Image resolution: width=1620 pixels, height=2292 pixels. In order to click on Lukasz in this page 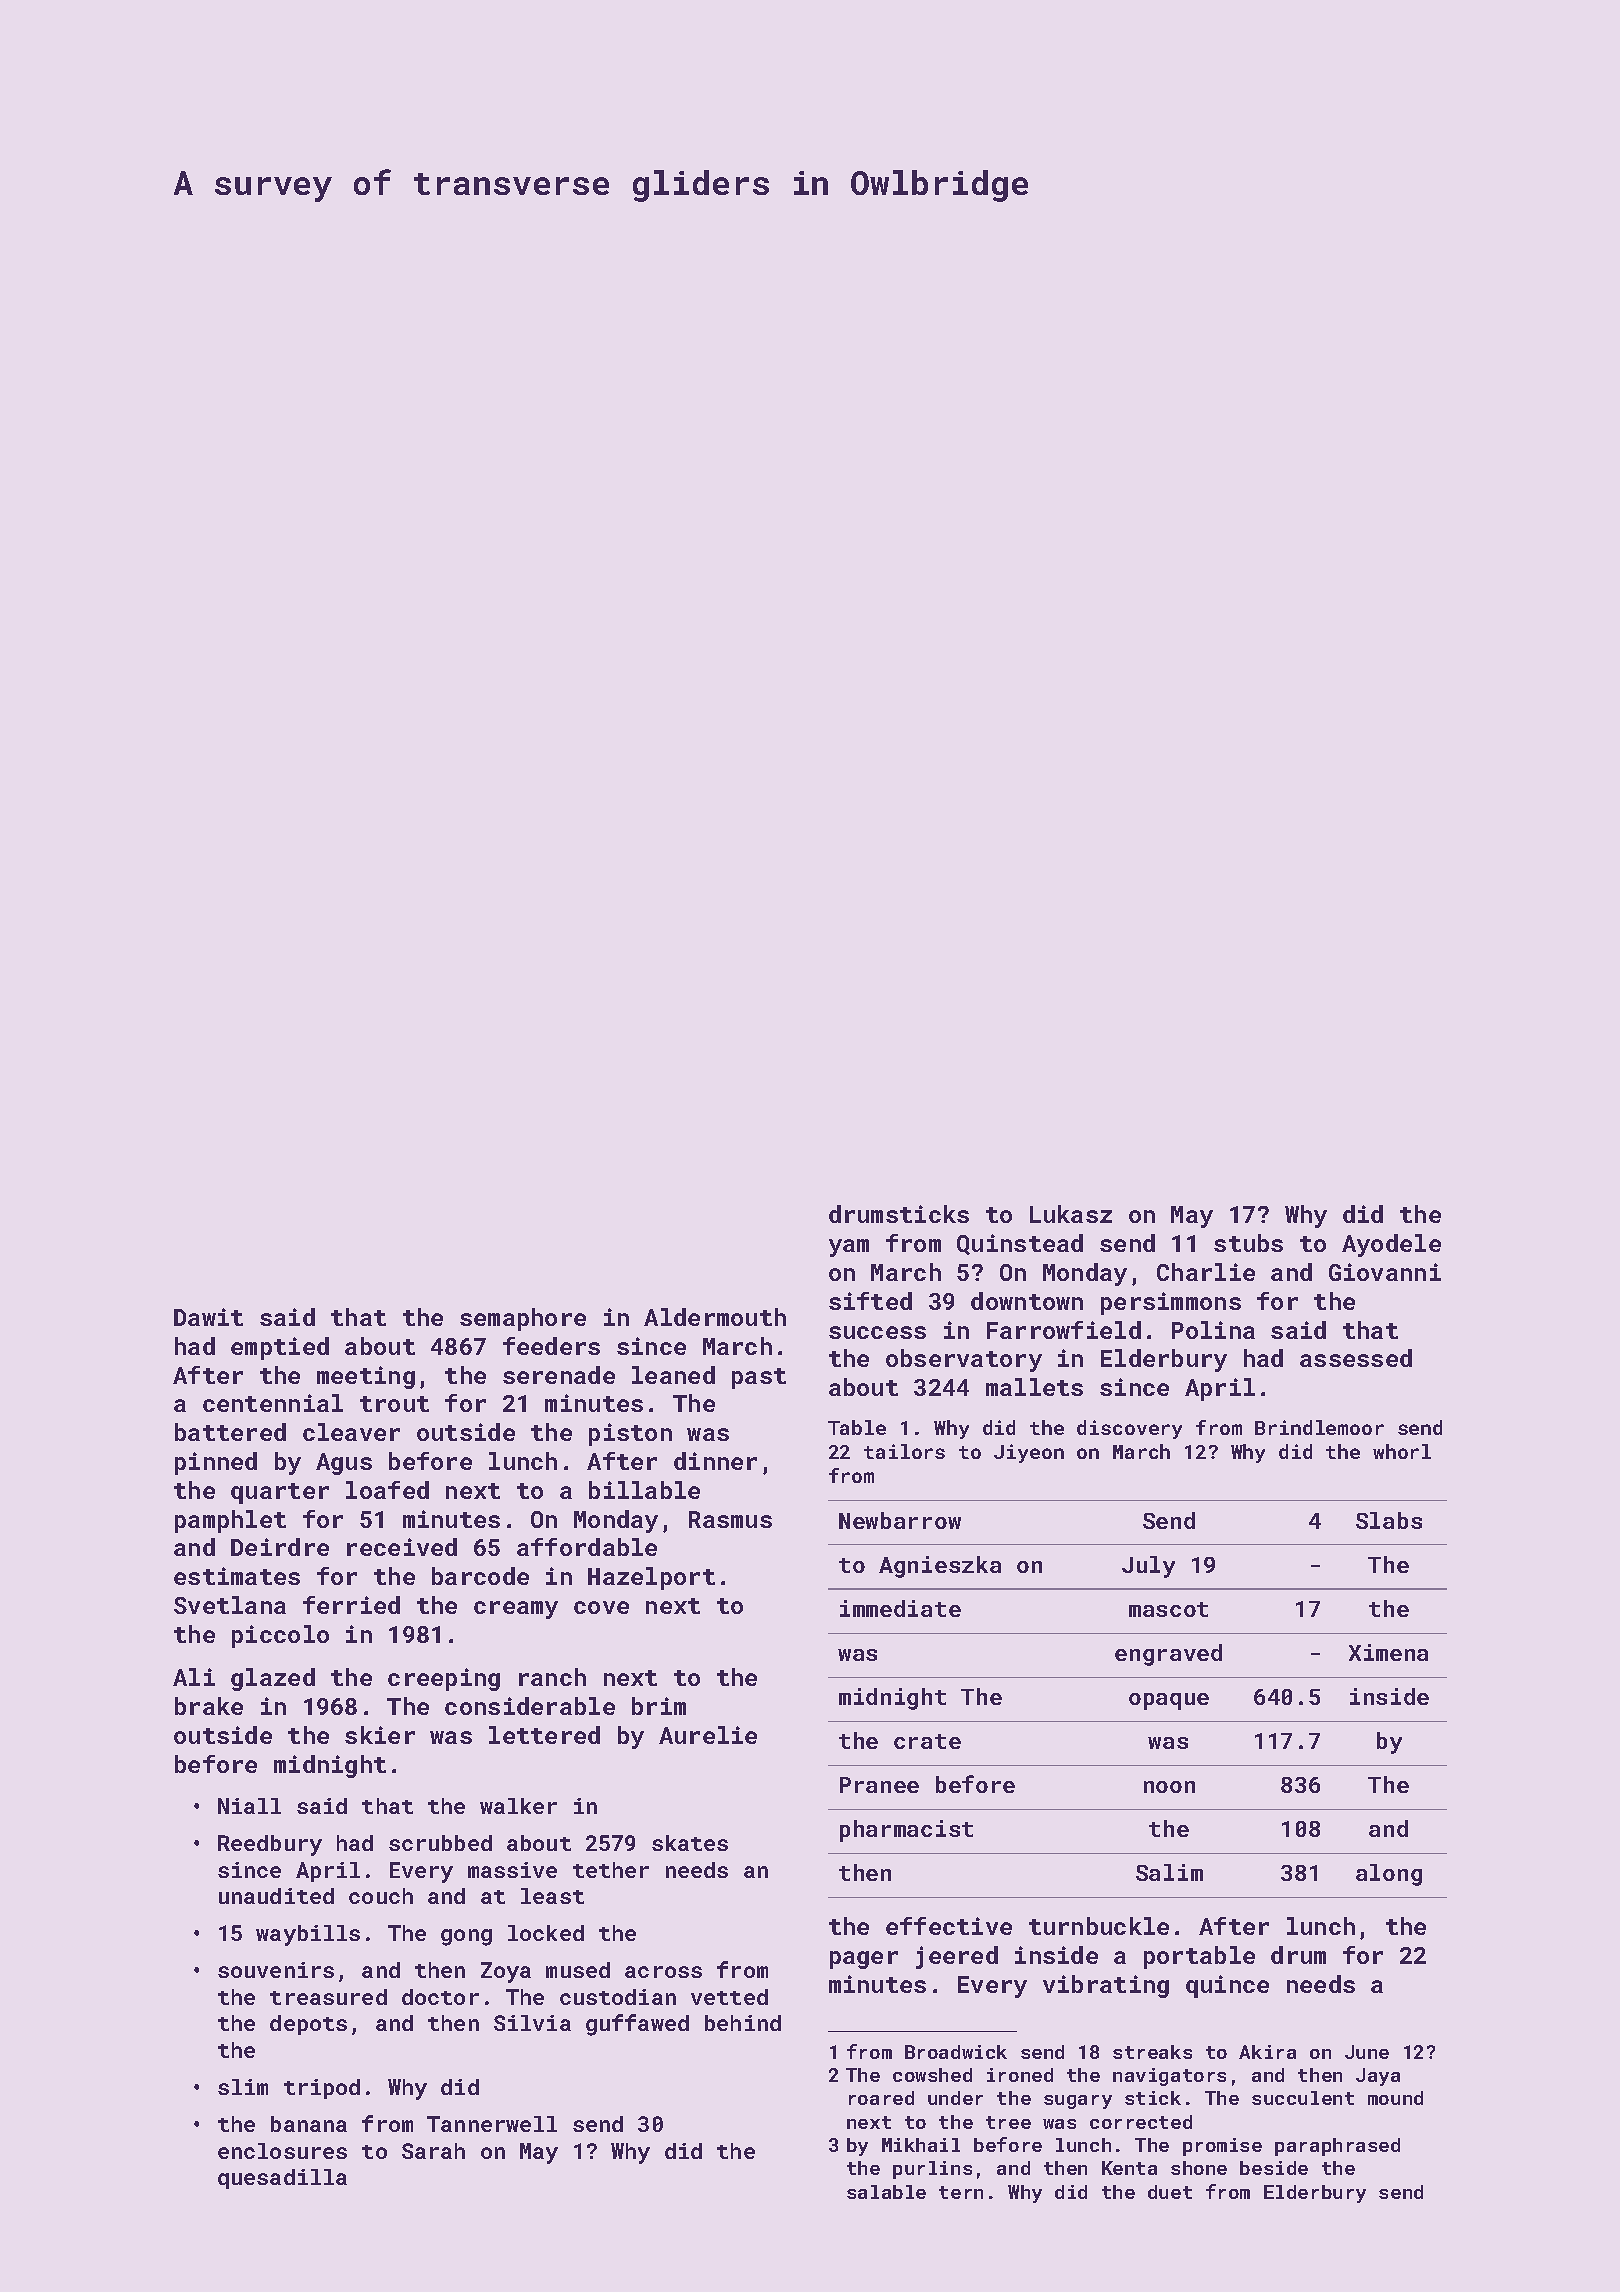, I will do `click(1071, 1214)`.
